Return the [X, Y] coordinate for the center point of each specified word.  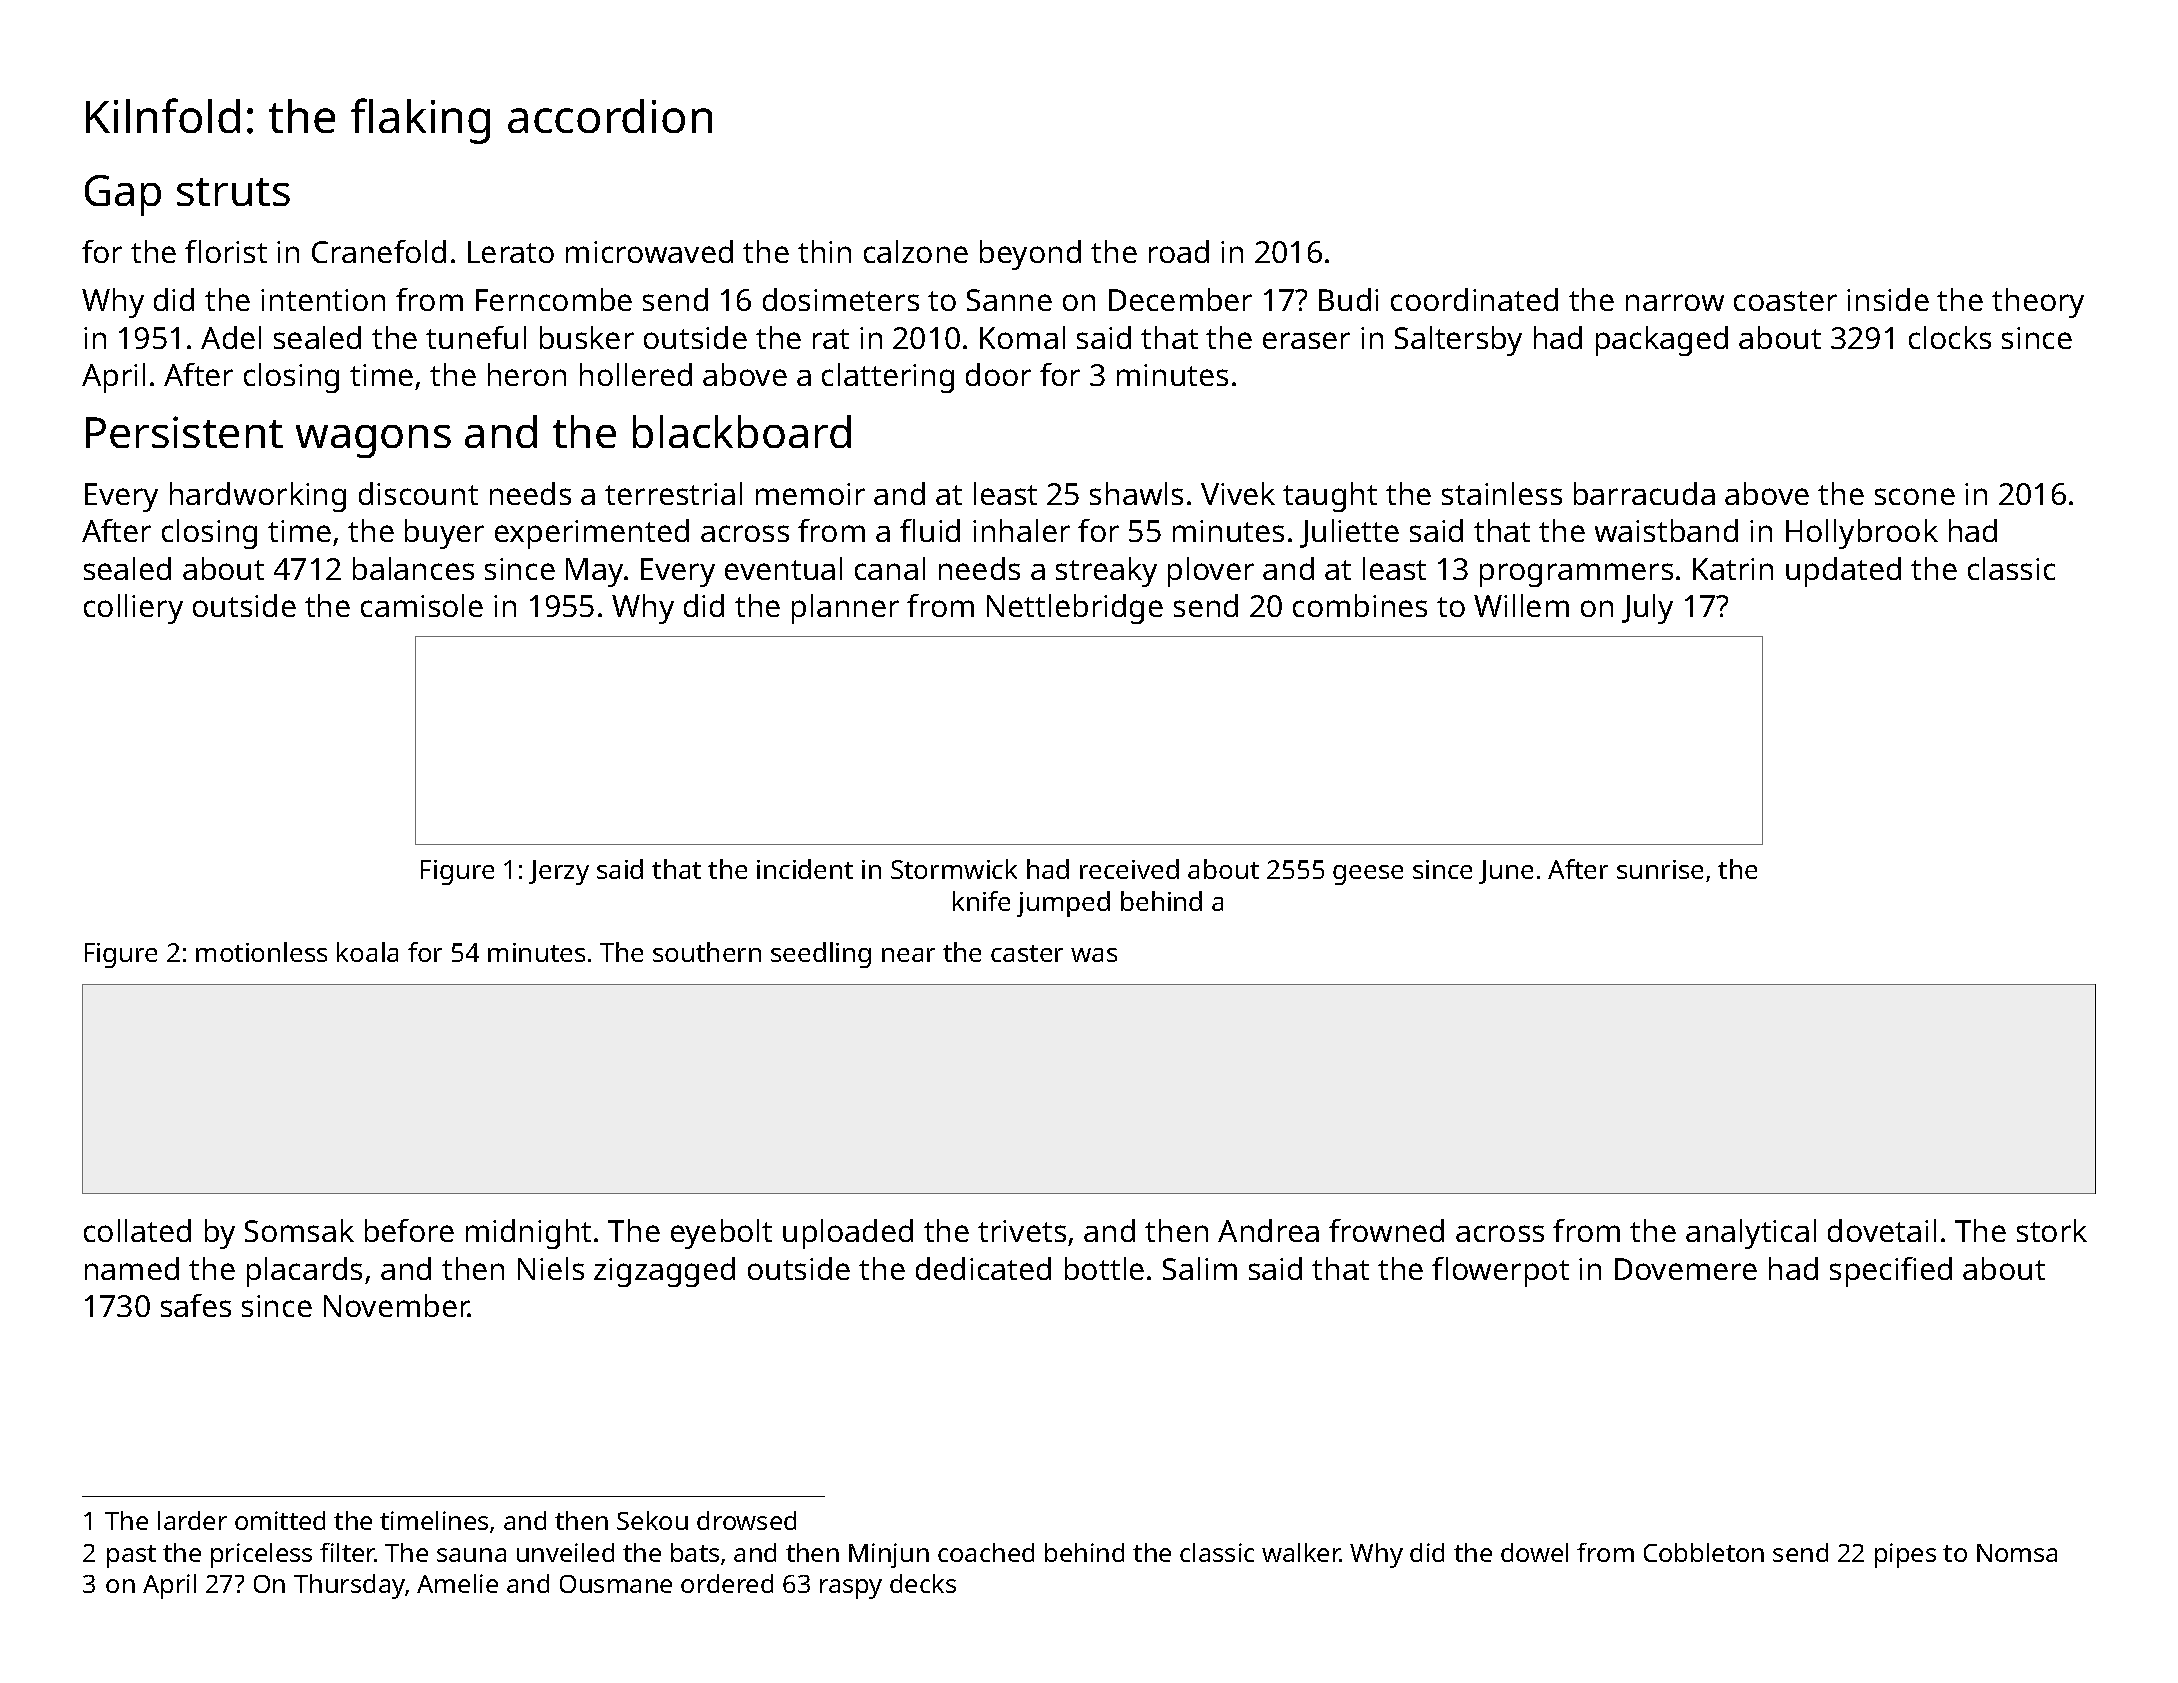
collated [137, 1230]
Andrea [1268, 1230]
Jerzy [559, 872]
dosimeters [841, 299]
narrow [1675, 302]
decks [923, 1583]
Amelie [457, 1583]
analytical [1751, 1234]
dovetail [1882, 1230]
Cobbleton [1704, 1552]
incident [805, 869]
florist [226, 251]
